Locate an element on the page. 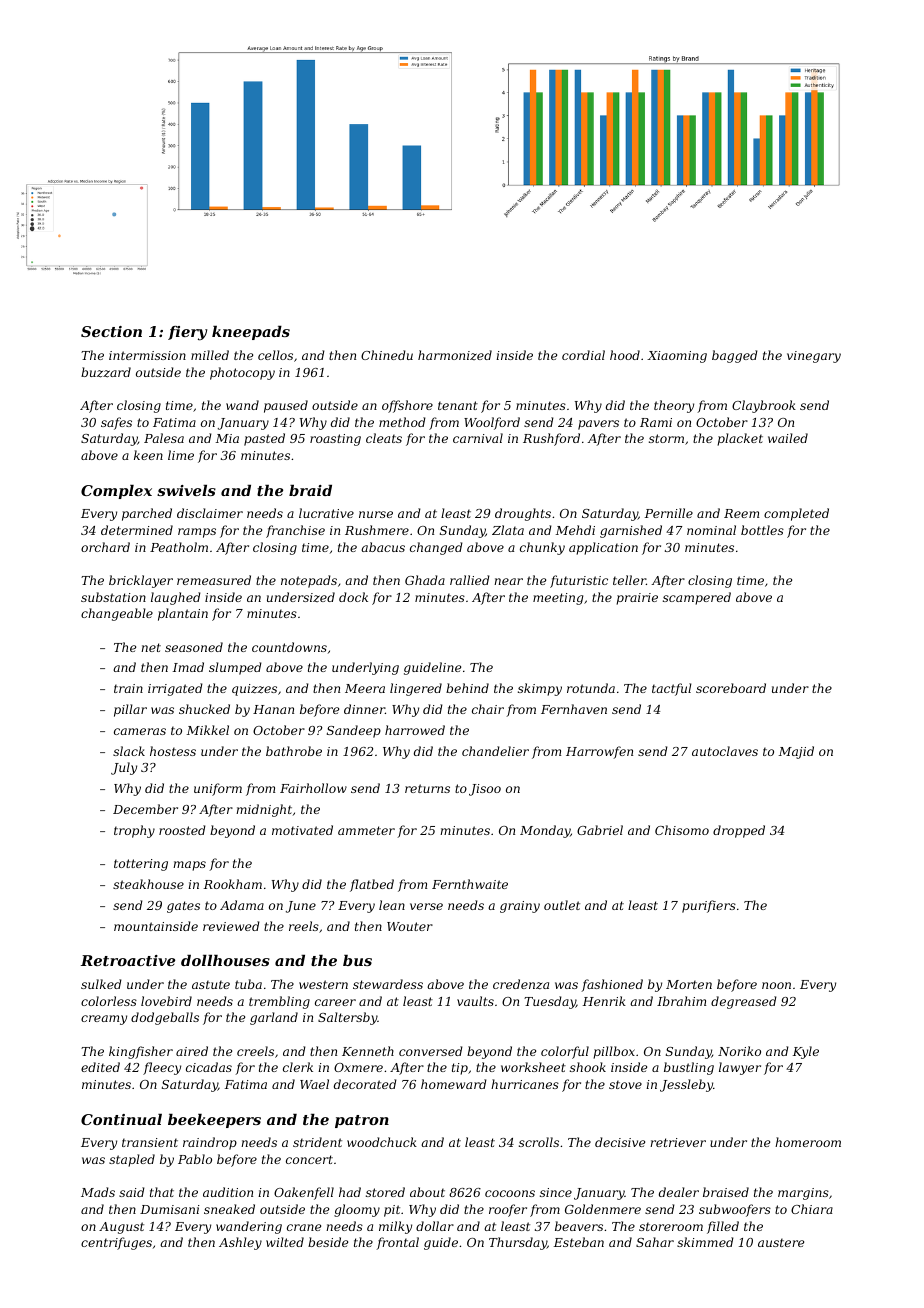  noon is located at coordinates (776, 985).
